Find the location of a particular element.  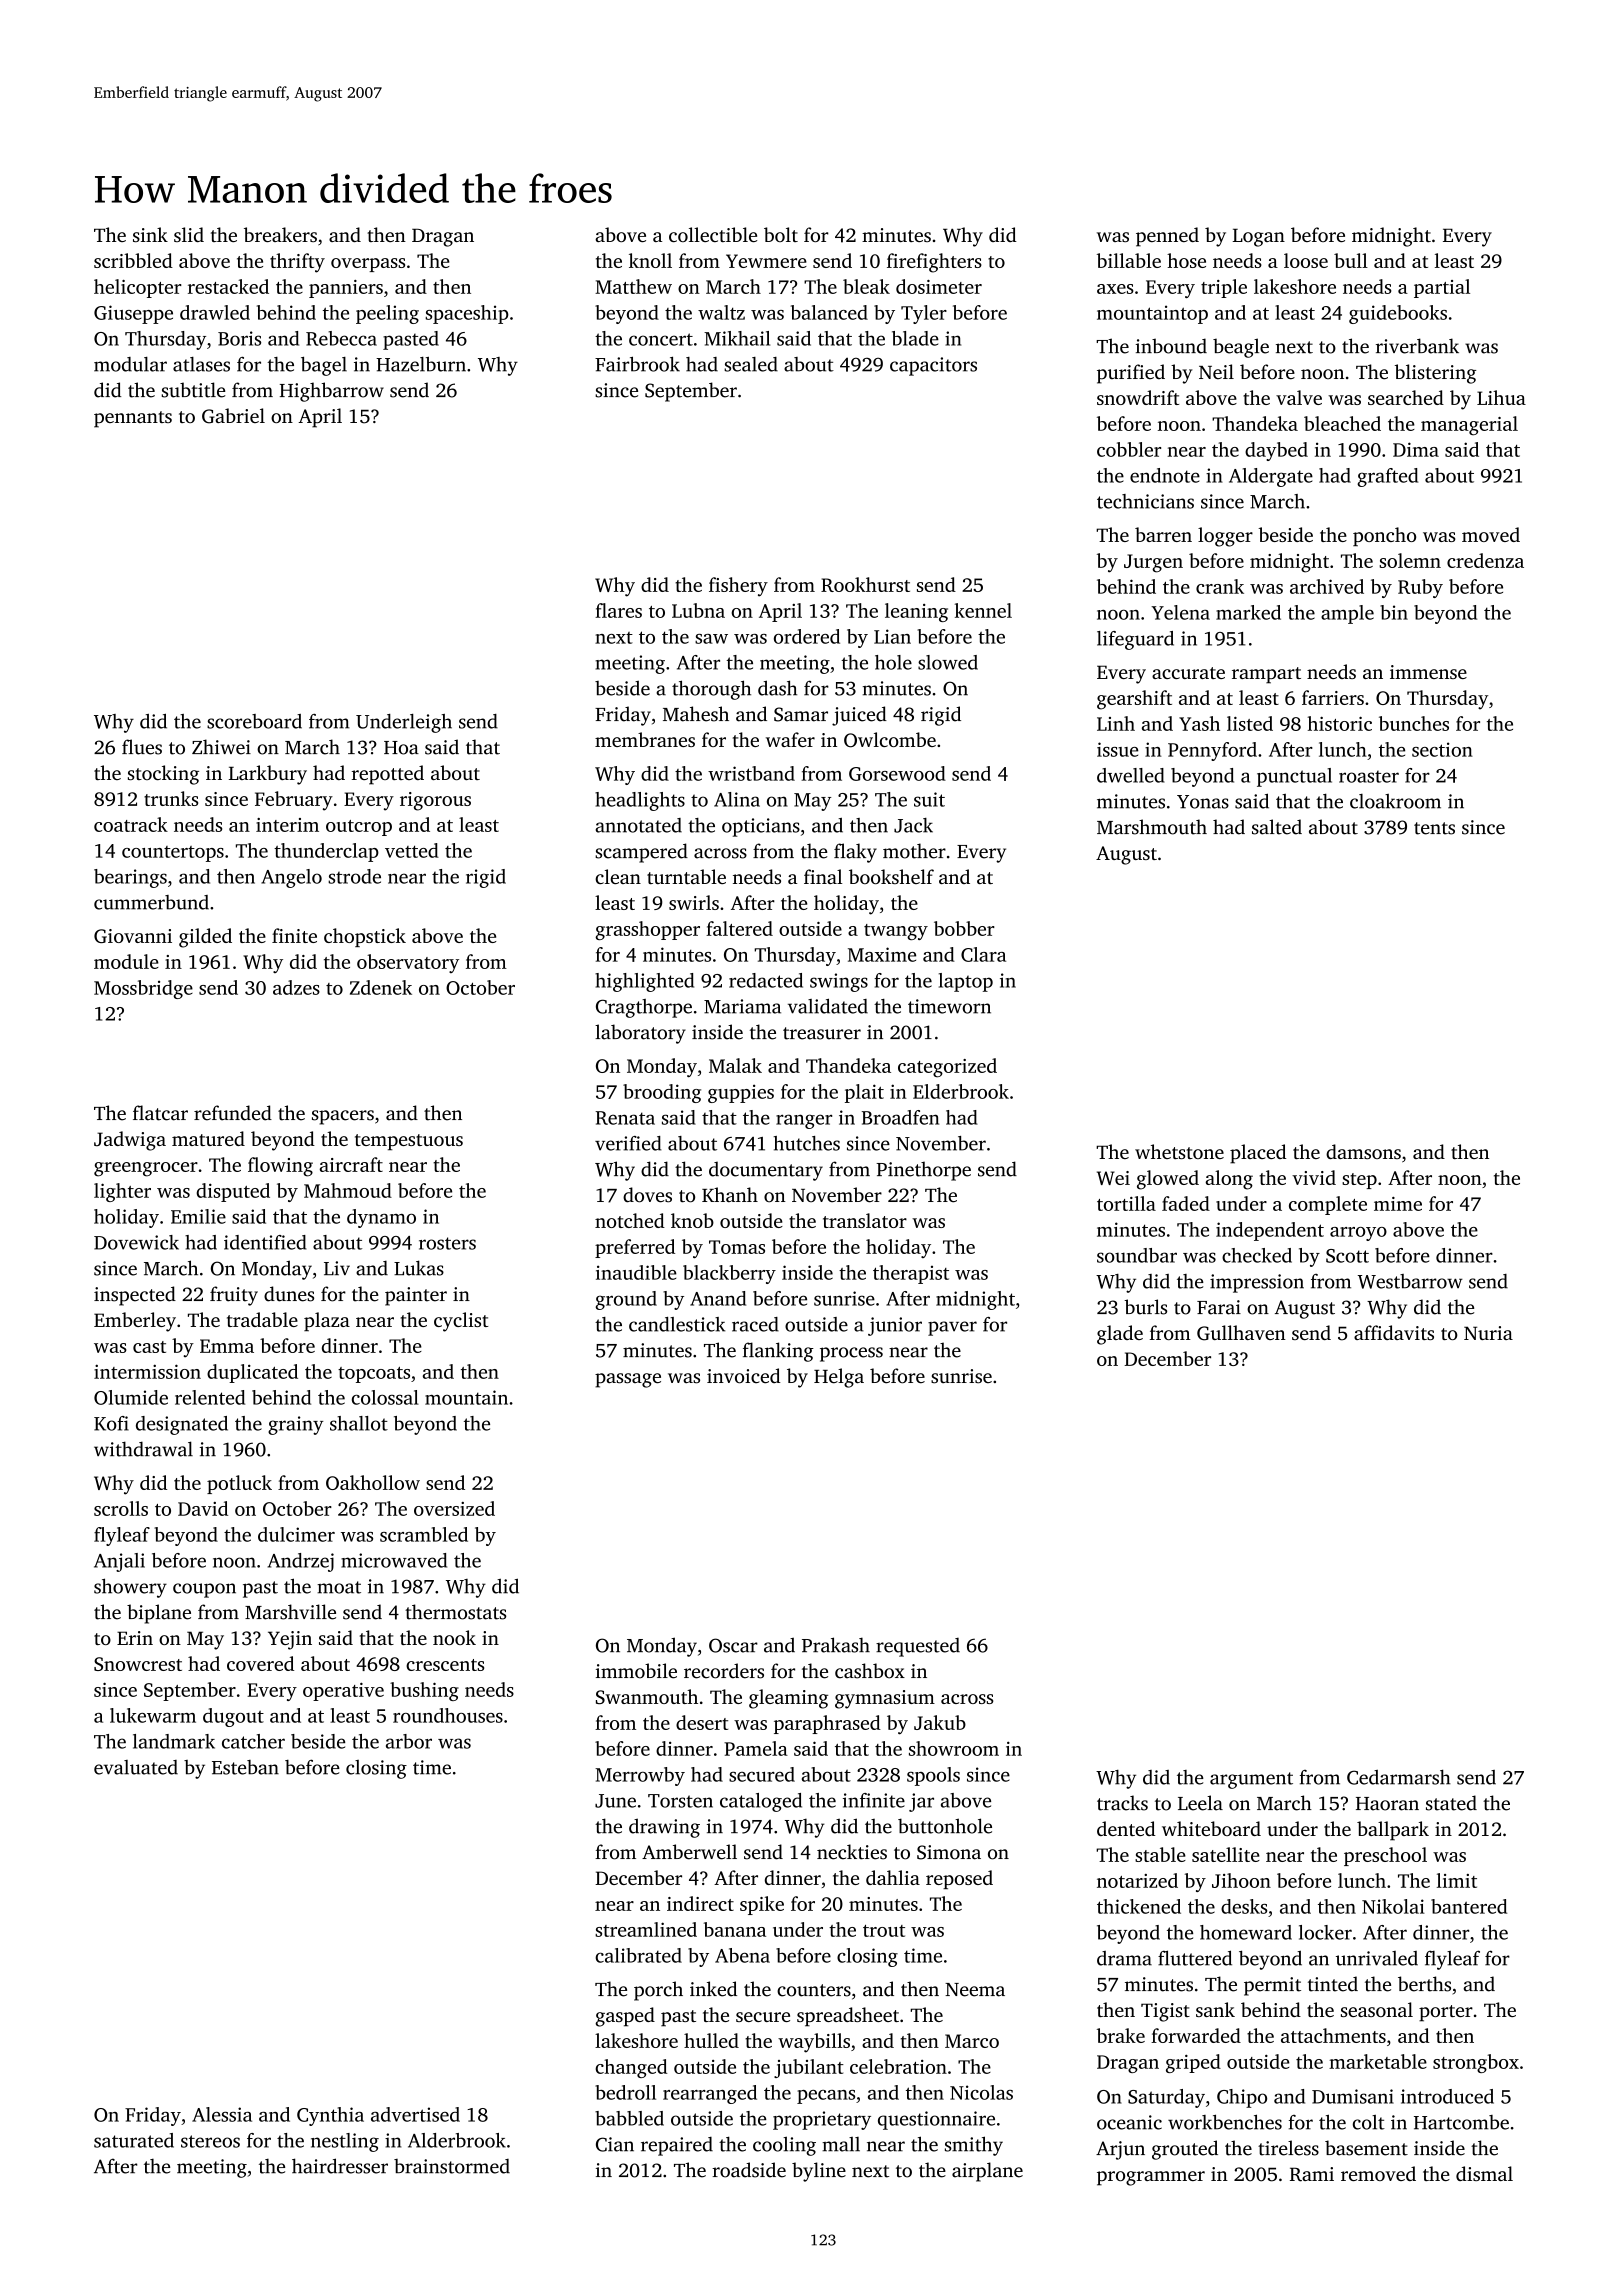

Emilie is located at coordinates (198, 1216).
